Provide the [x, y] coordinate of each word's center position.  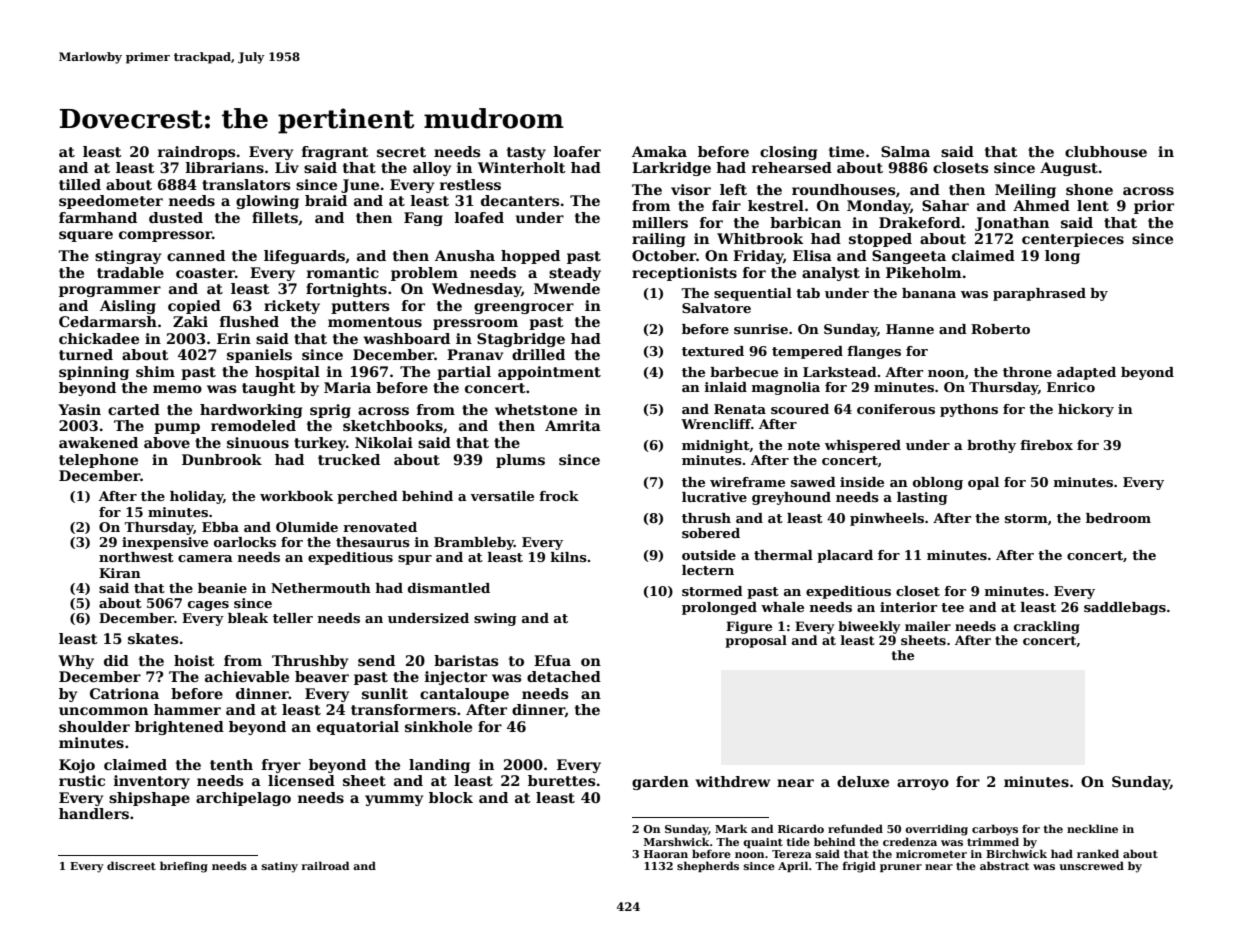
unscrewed [1091, 865]
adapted [1086, 373]
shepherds [708, 866]
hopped [530, 257]
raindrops [196, 153]
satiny [280, 867]
